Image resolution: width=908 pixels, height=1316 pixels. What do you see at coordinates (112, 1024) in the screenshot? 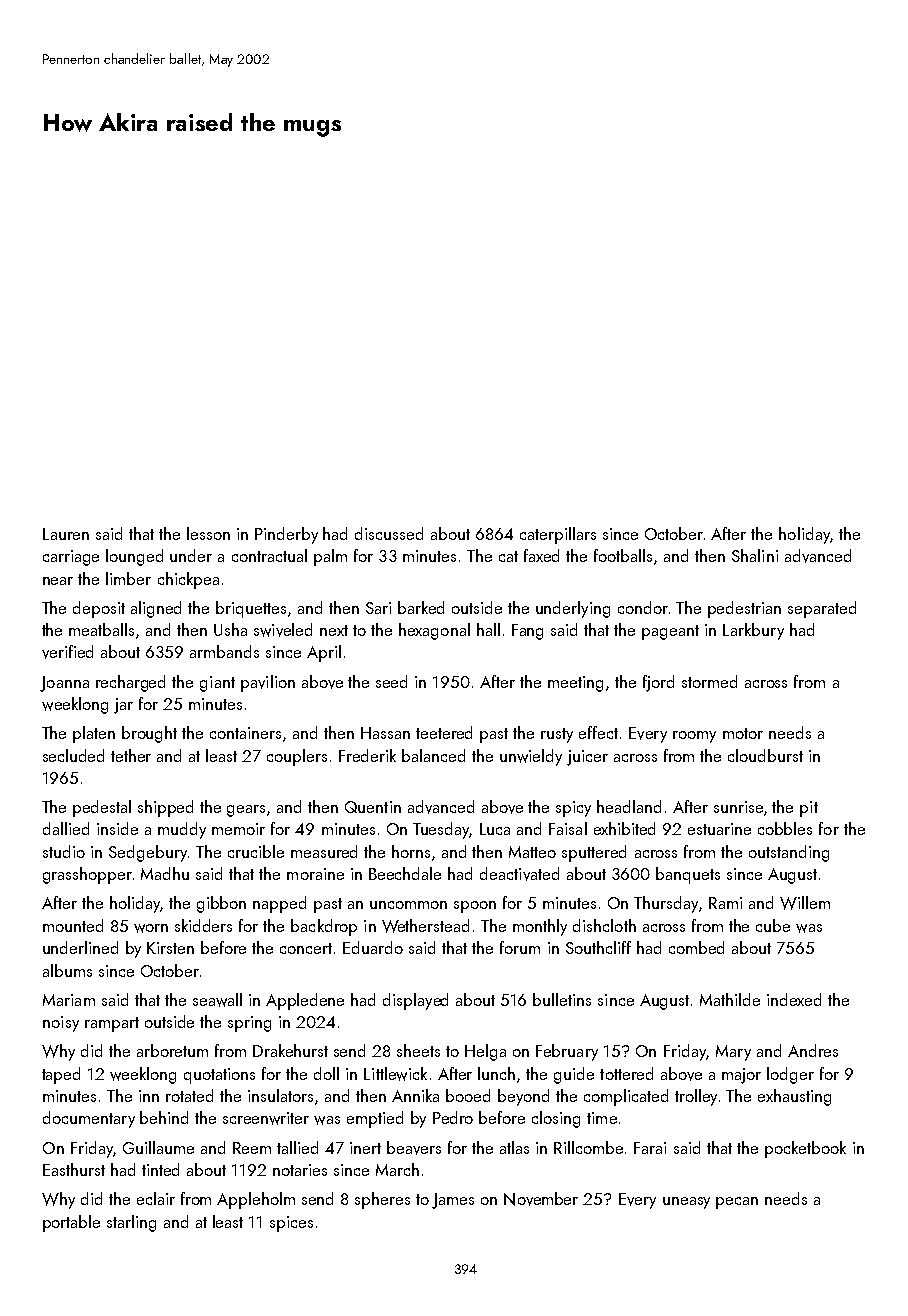
I see `rampart` at bounding box center [112, 1024].
